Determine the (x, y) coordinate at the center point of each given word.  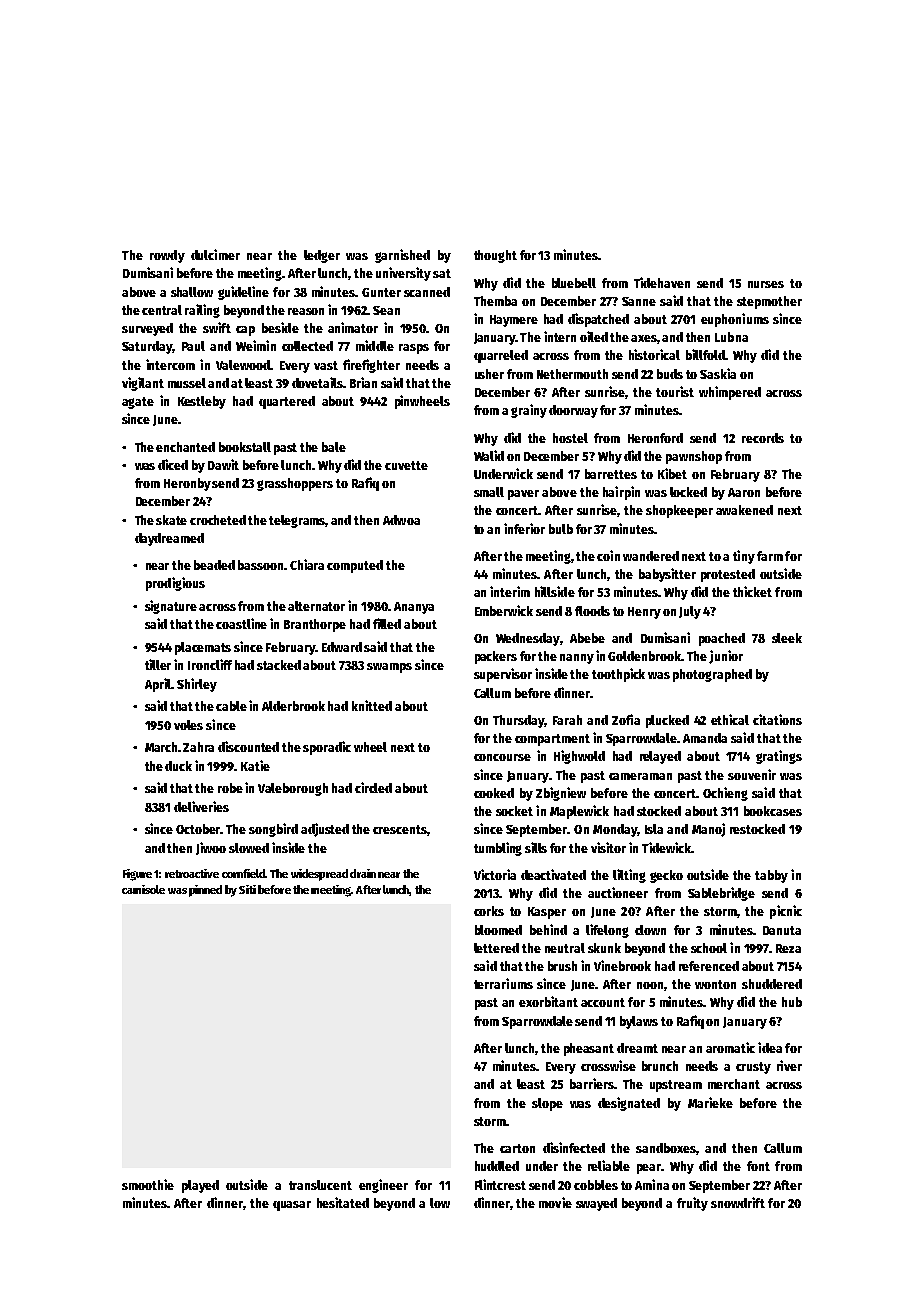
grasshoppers (295, 484)
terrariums (503, 983)
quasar (292, 1206)
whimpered (730, 393)
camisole (143, 889)
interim (510, 591)
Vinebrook (622, 965)
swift (217, 327)
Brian (363, 382)
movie (555, 1202)
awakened (744, 510)
